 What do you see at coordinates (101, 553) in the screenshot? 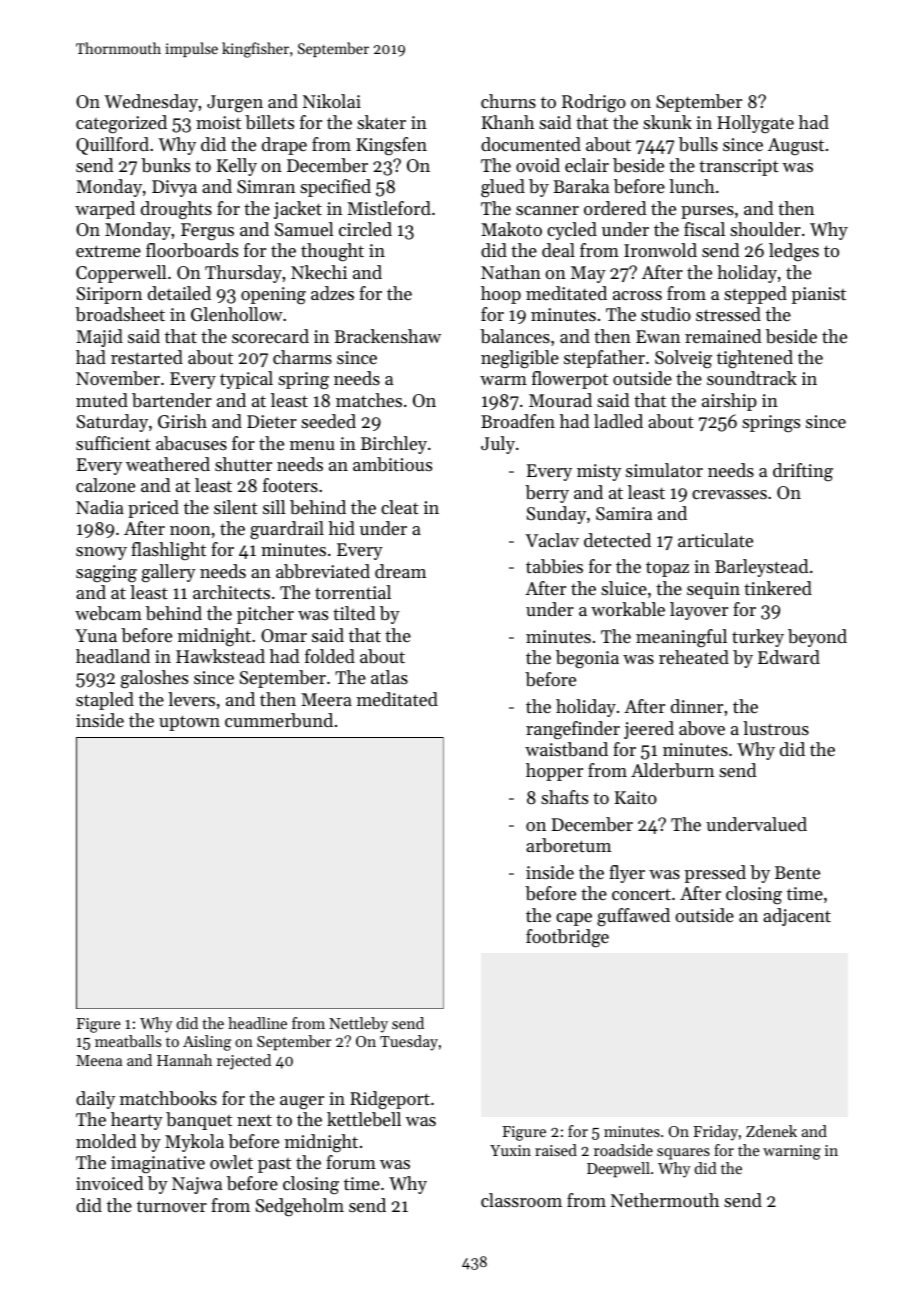
I see `snowy` at bounding box center [101, 553].
